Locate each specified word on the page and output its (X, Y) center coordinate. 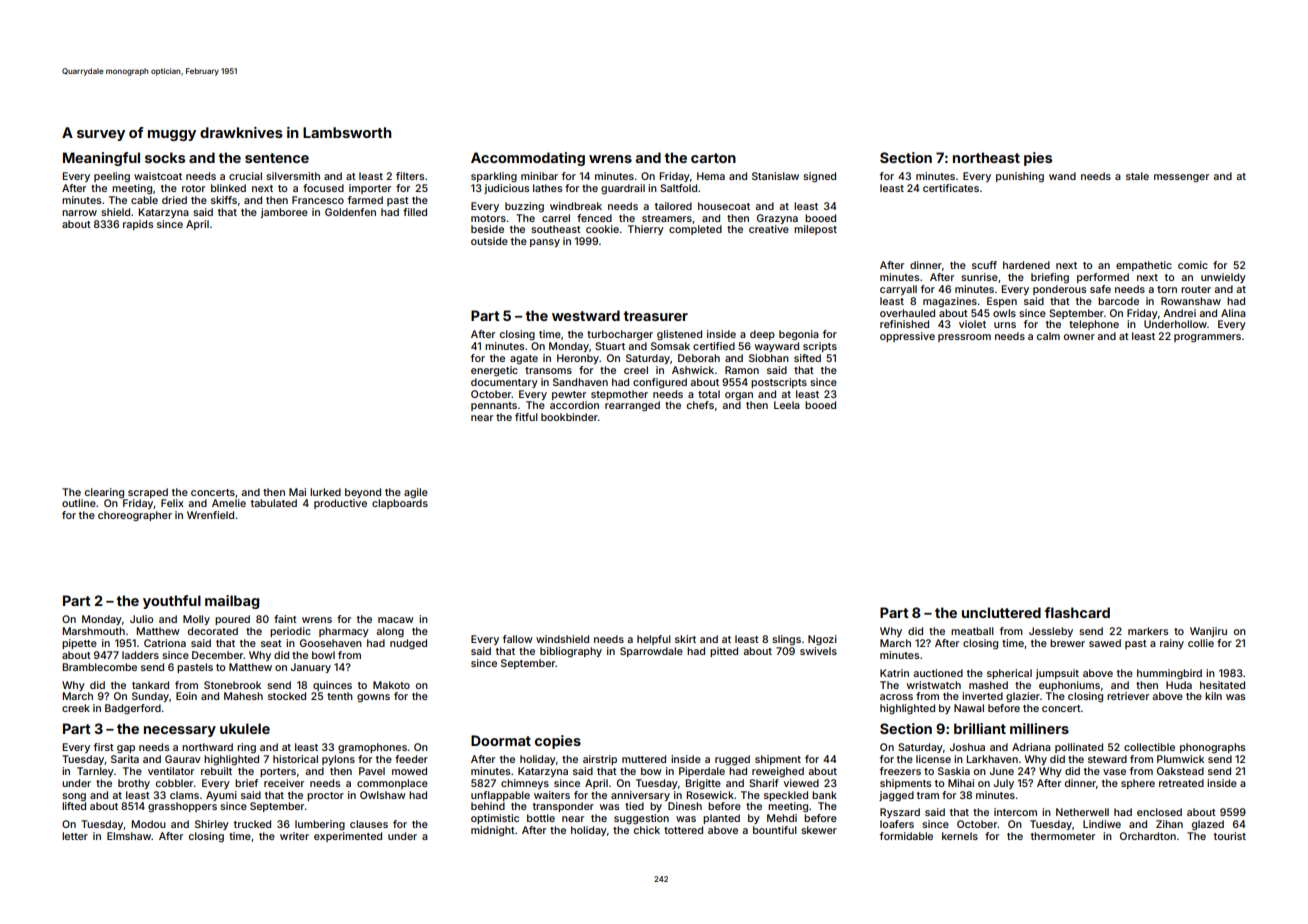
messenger (1181, 178)
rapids (138, 225)
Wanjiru (1208, 632)
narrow (79, 213)
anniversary (640, 796)
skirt (685, 639)
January (311, 668)
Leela (787, 405)
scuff (984, 265)
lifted (74, 806)
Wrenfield (210, 515)
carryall (898, 290)
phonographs (1212, 748)
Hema (711, 176)
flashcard (1077, 612)
